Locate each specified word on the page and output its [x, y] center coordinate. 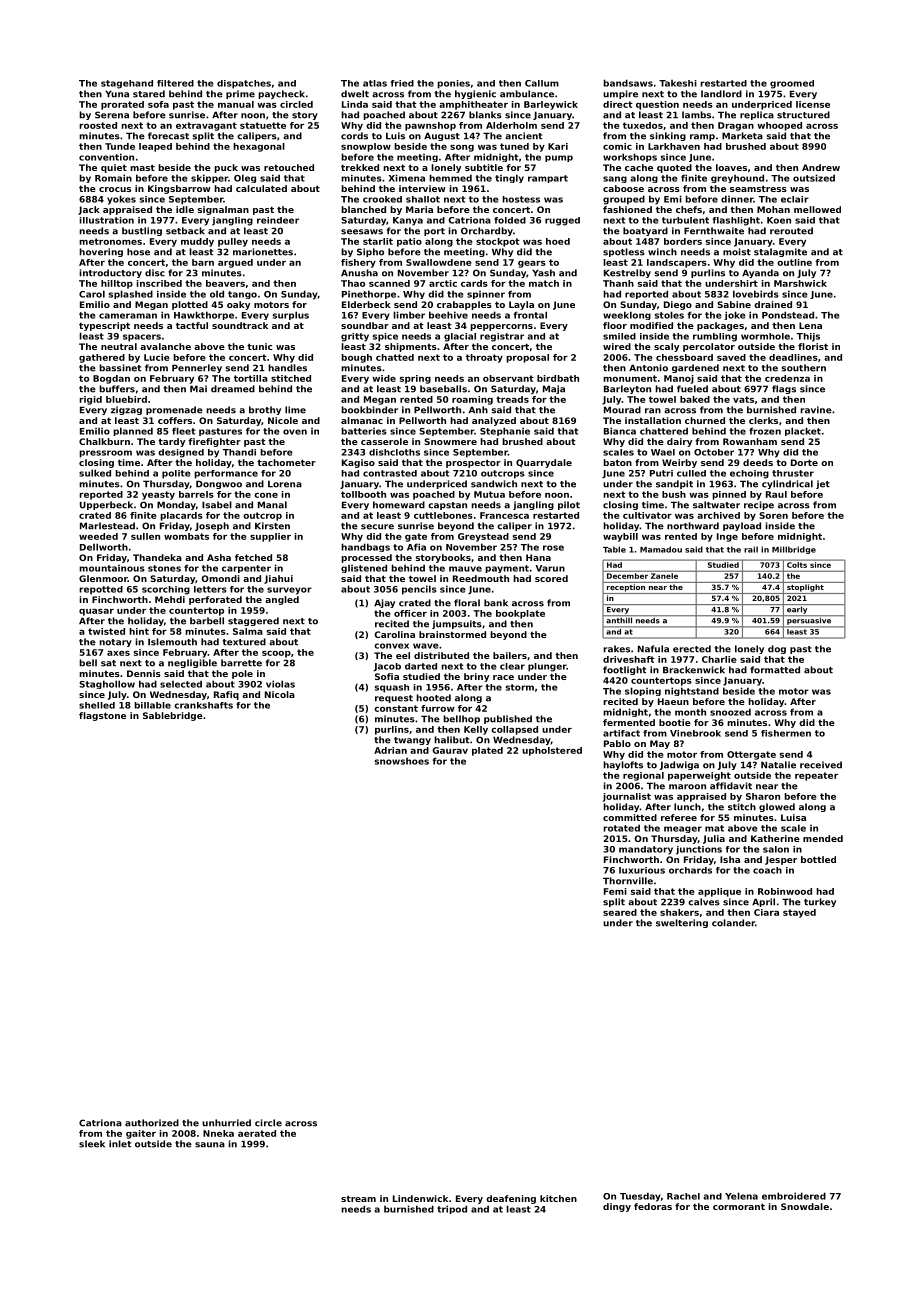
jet [823, 484]
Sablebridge [173, 716]
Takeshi [678, 83]
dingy [617, 1207]
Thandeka [157, 557]
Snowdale [805, 1206]
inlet [120, 1144]
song [462, 148]
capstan [447, 506]
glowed [777, 807]
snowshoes [402, 761]
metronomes [110, 241]
